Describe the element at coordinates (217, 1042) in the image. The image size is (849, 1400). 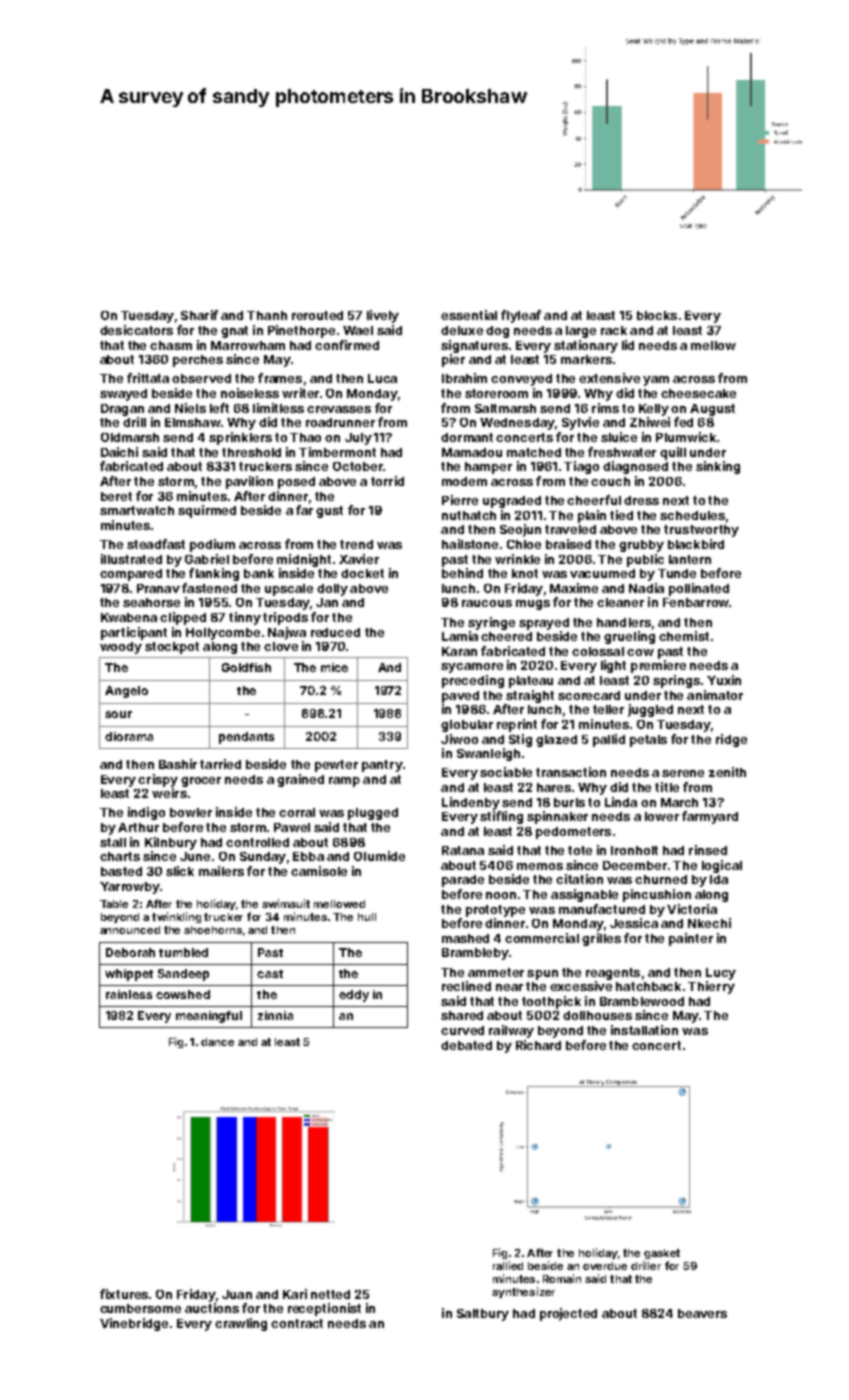
I see `dance` at that location.
